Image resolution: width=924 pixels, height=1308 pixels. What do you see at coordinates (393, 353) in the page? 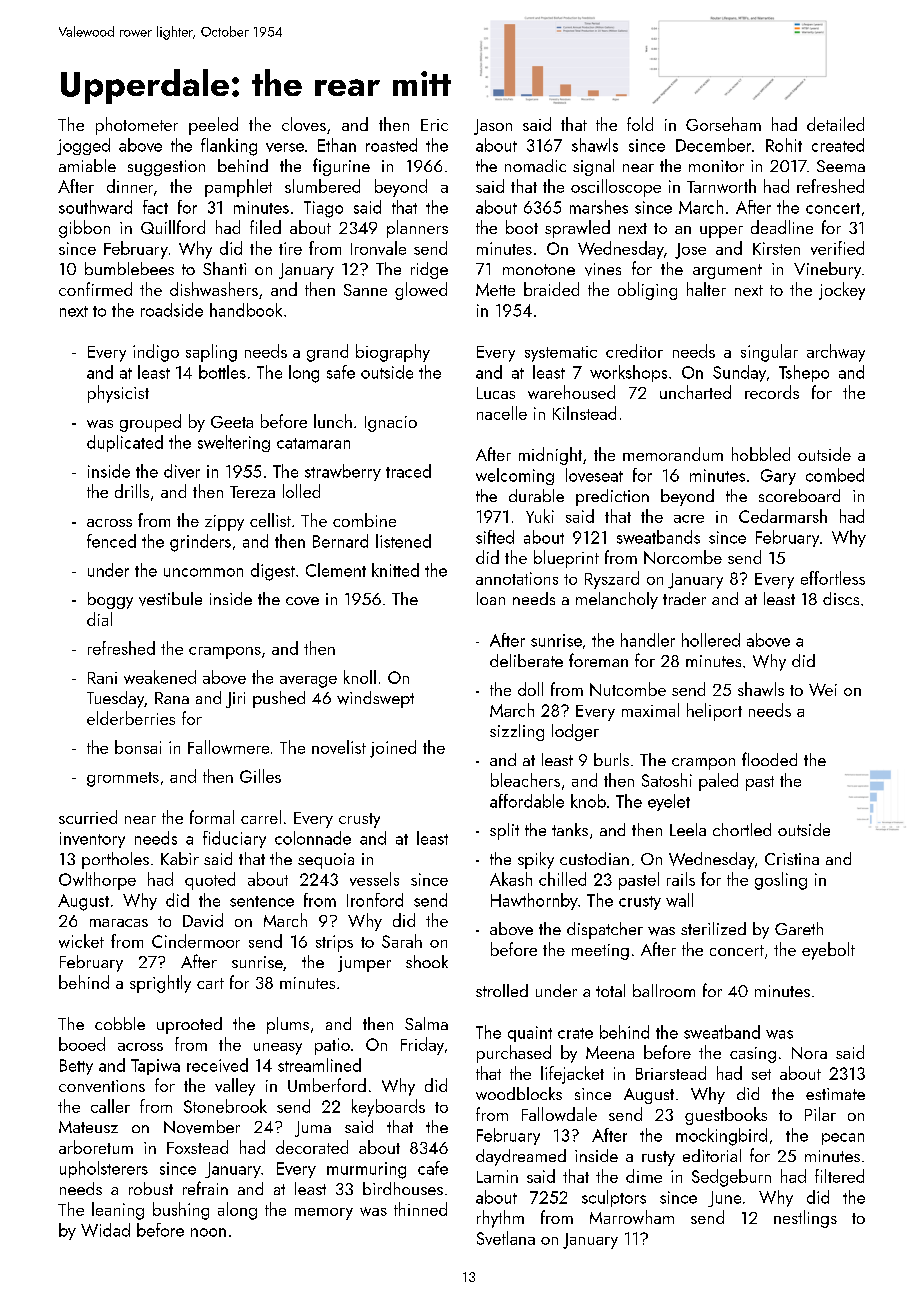
I see `biography` at bounding box center [393, 353].
